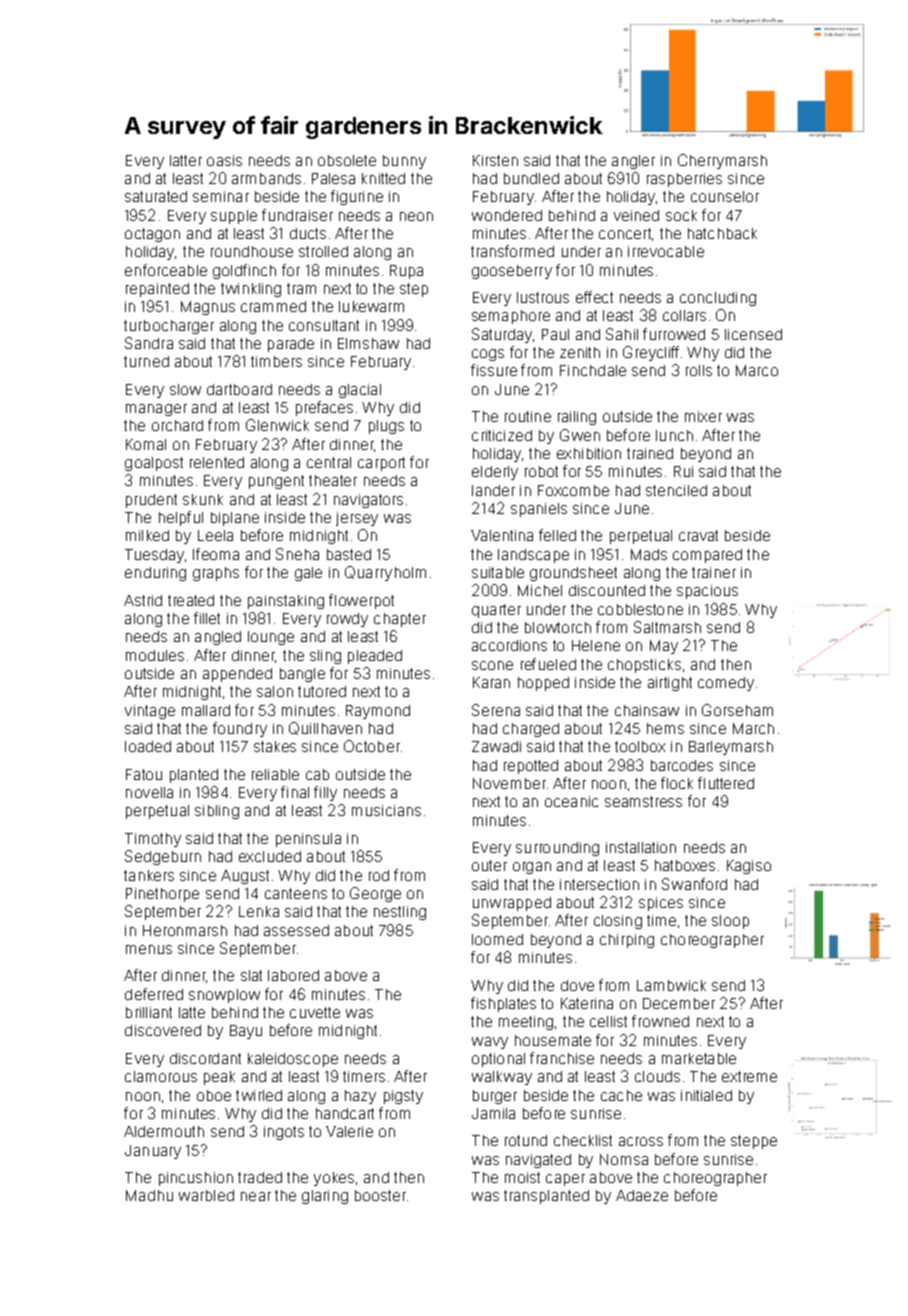 The height and width of the image is (1316, 908). I want to click on glacial, so click(360, 391).
